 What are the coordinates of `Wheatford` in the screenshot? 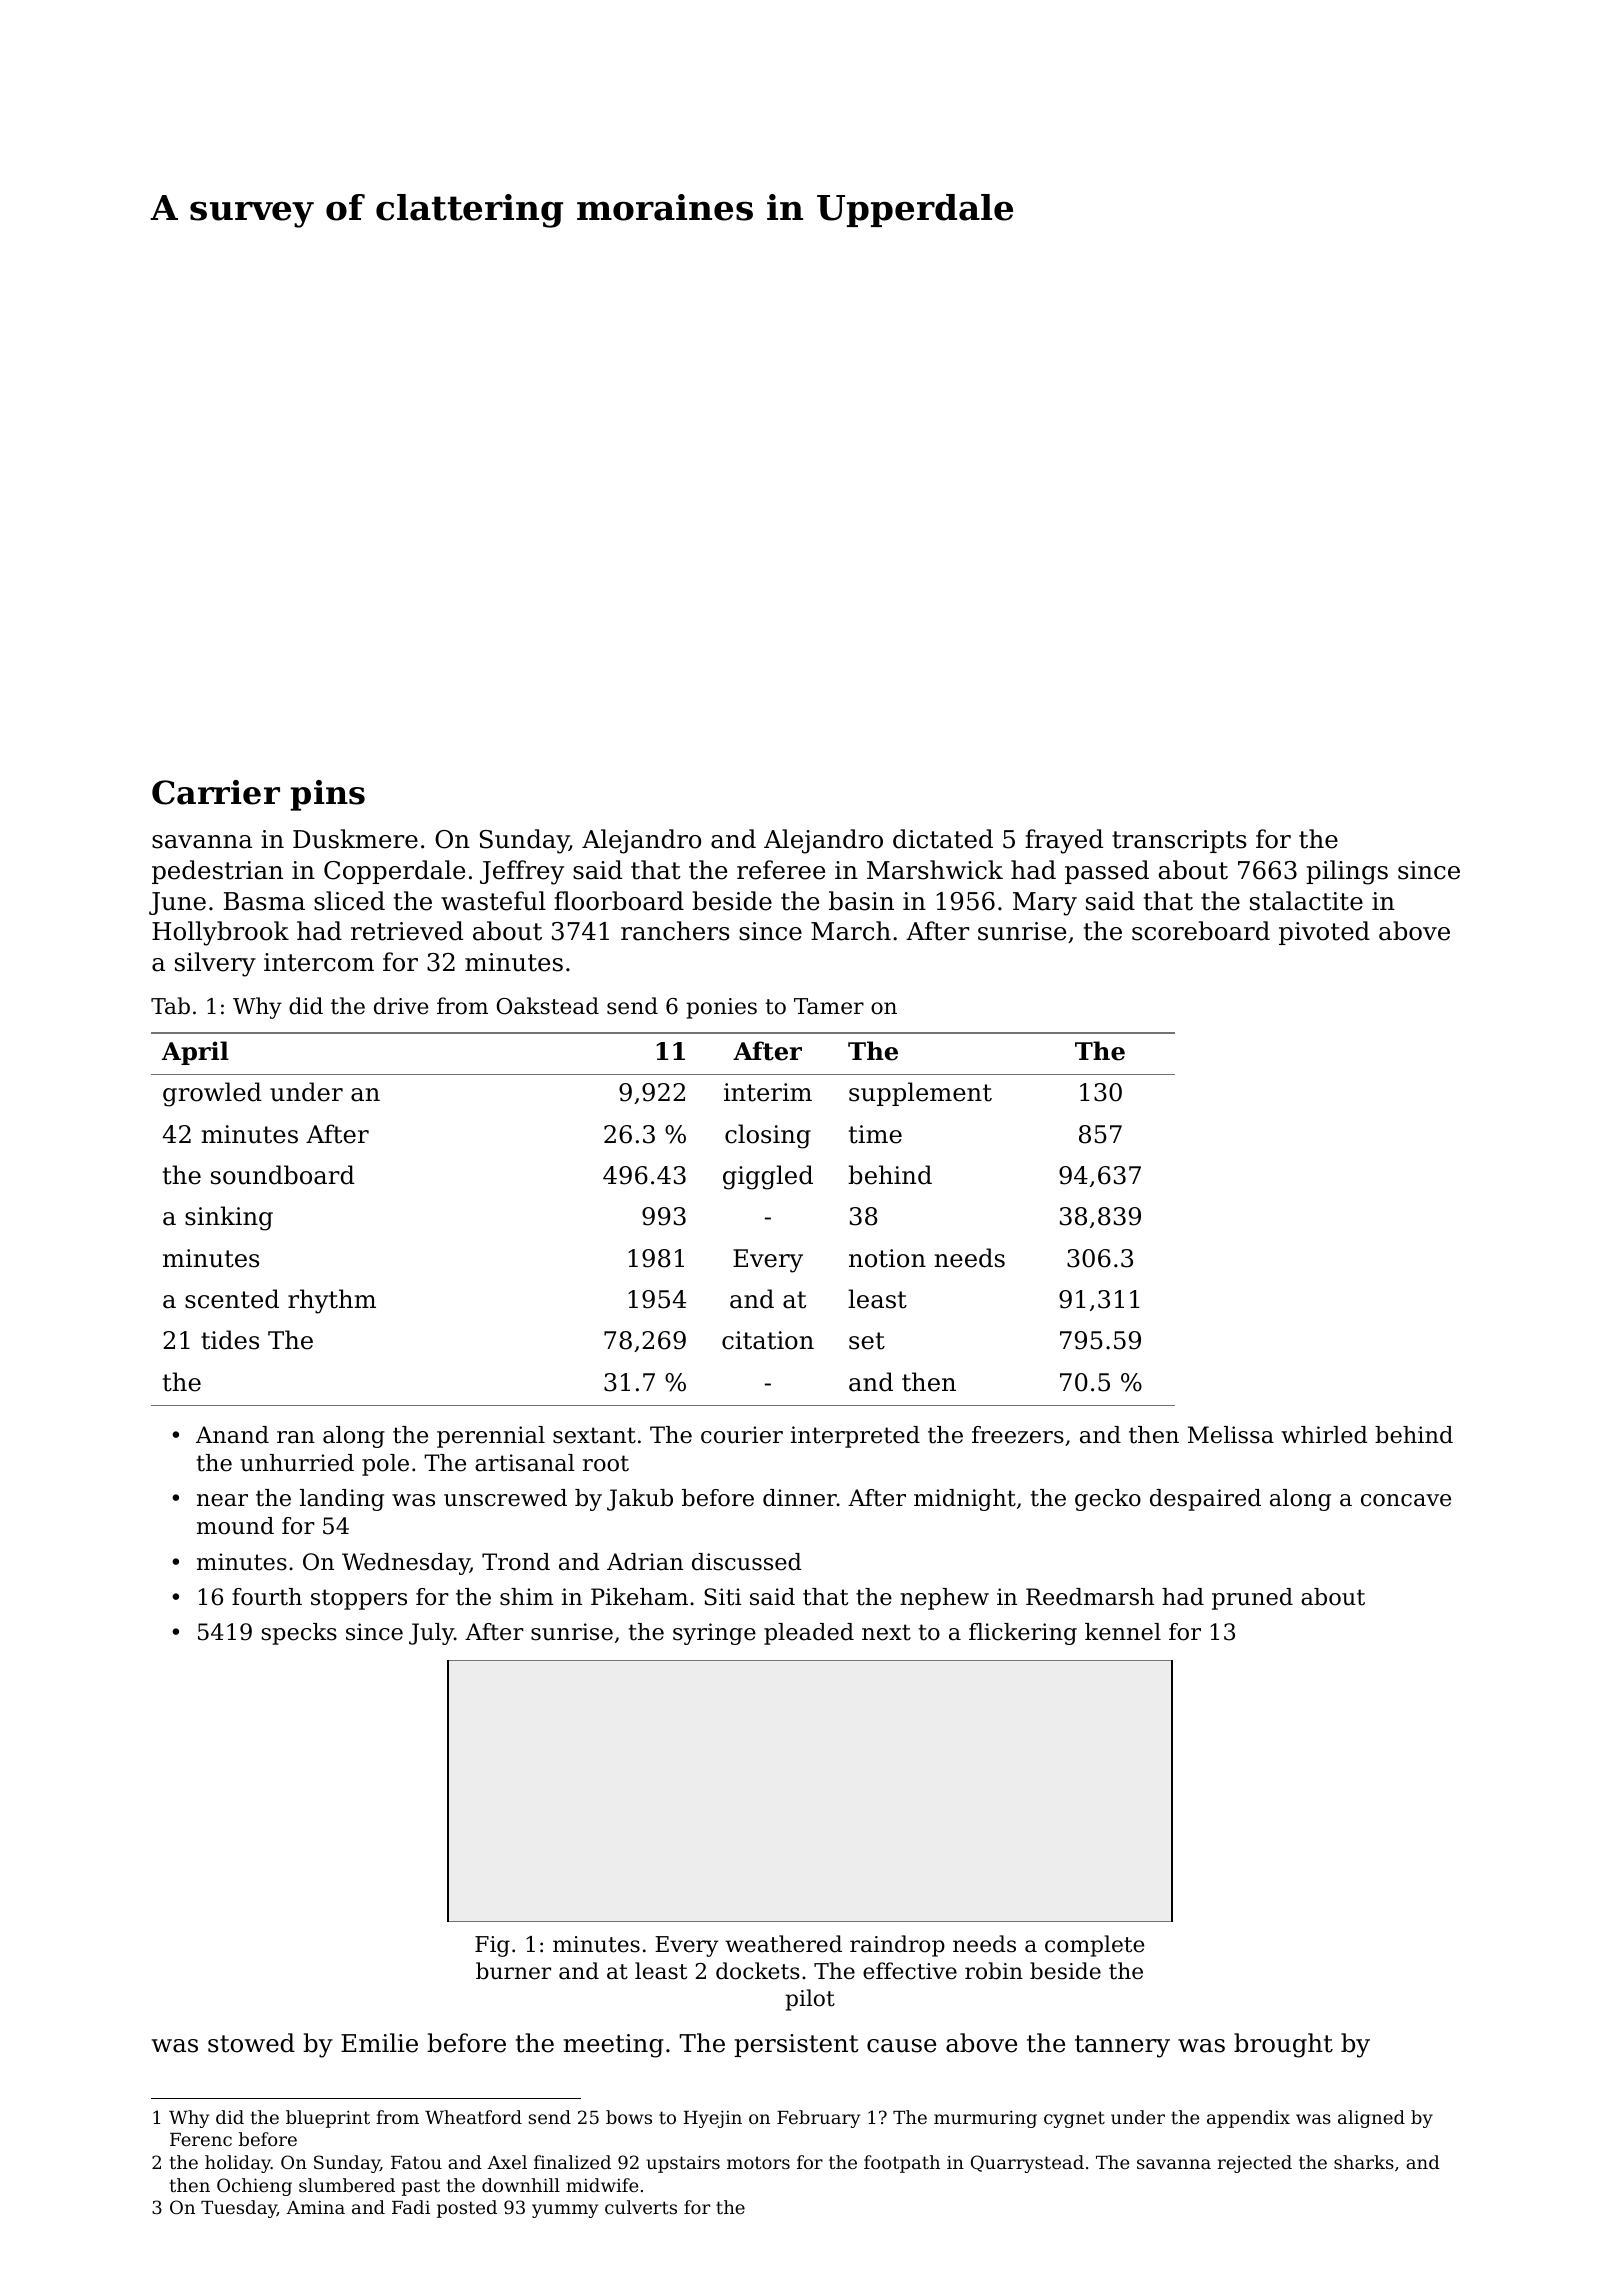 It's located at (473, 2117).
